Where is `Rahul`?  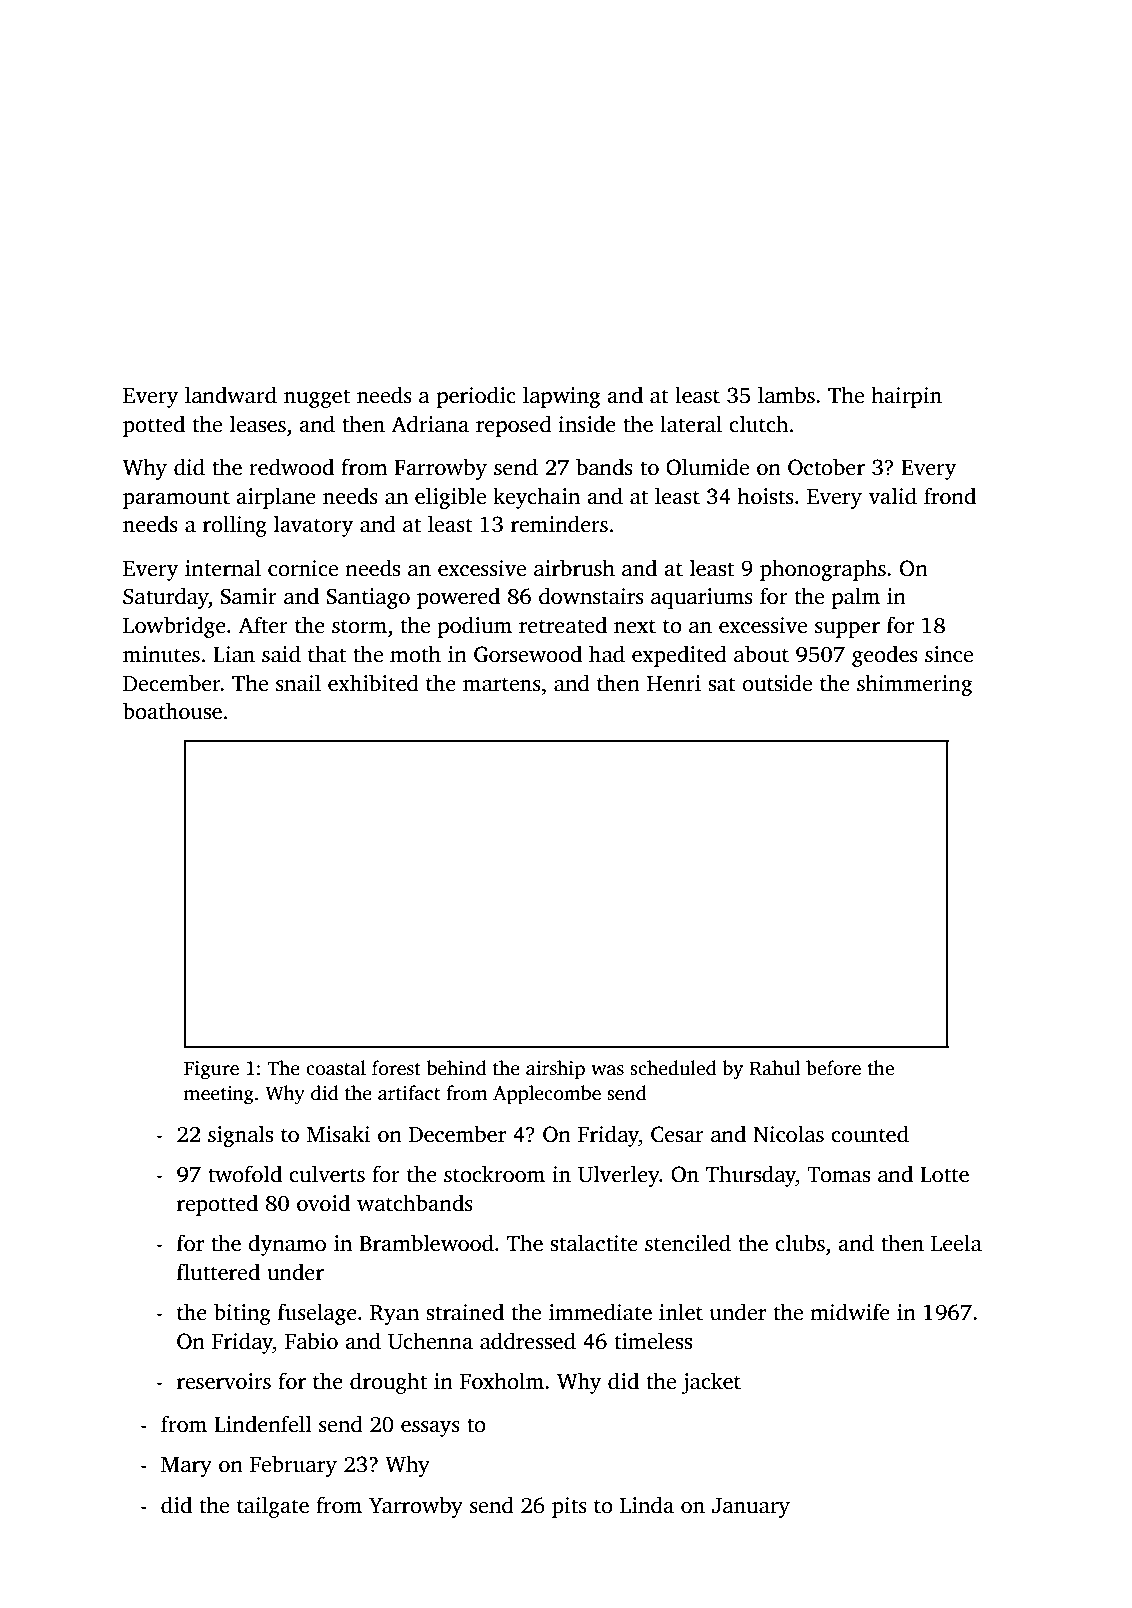 Rahul is located at coordinates (775, 1068).
